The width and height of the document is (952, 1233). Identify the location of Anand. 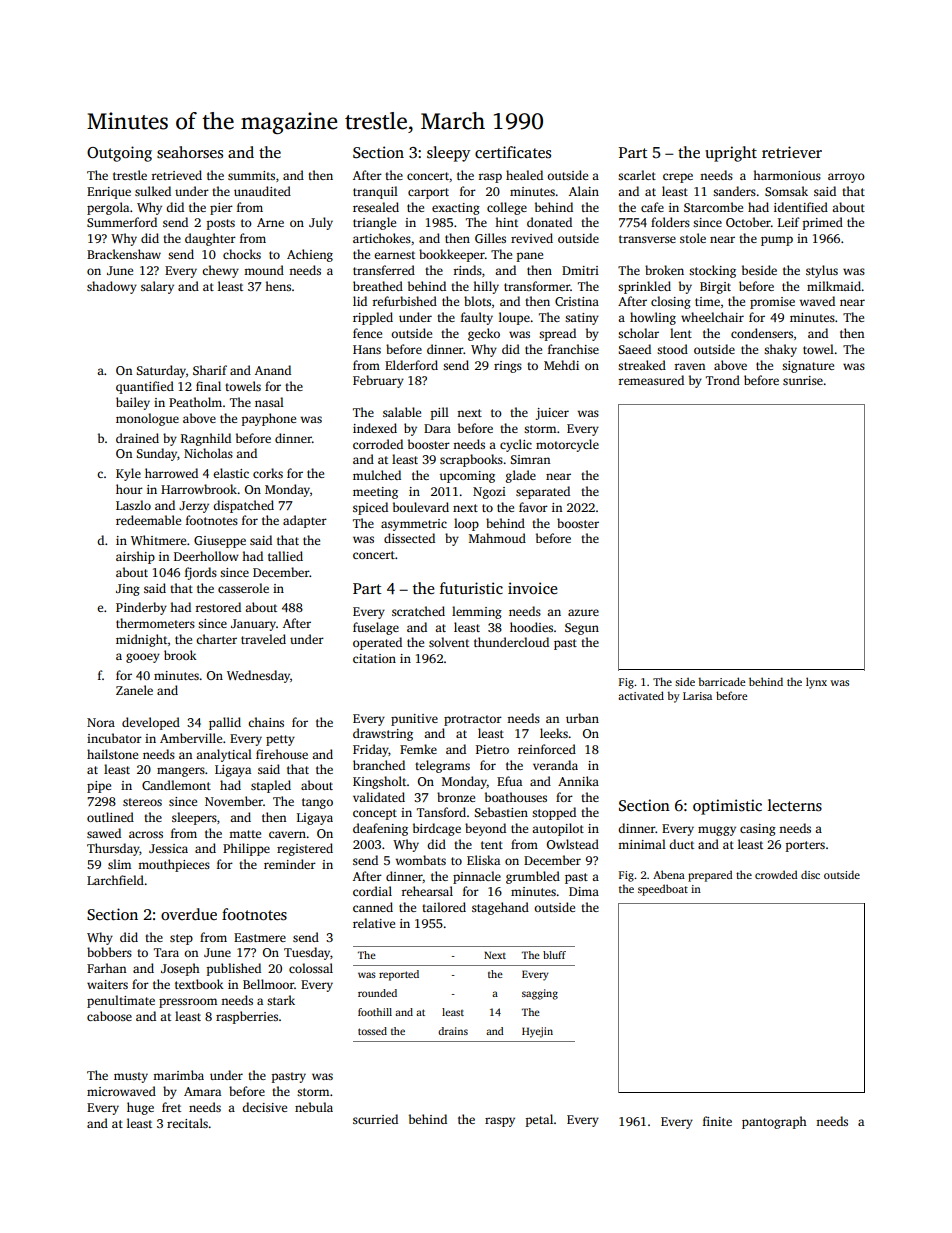
(273, 370).
